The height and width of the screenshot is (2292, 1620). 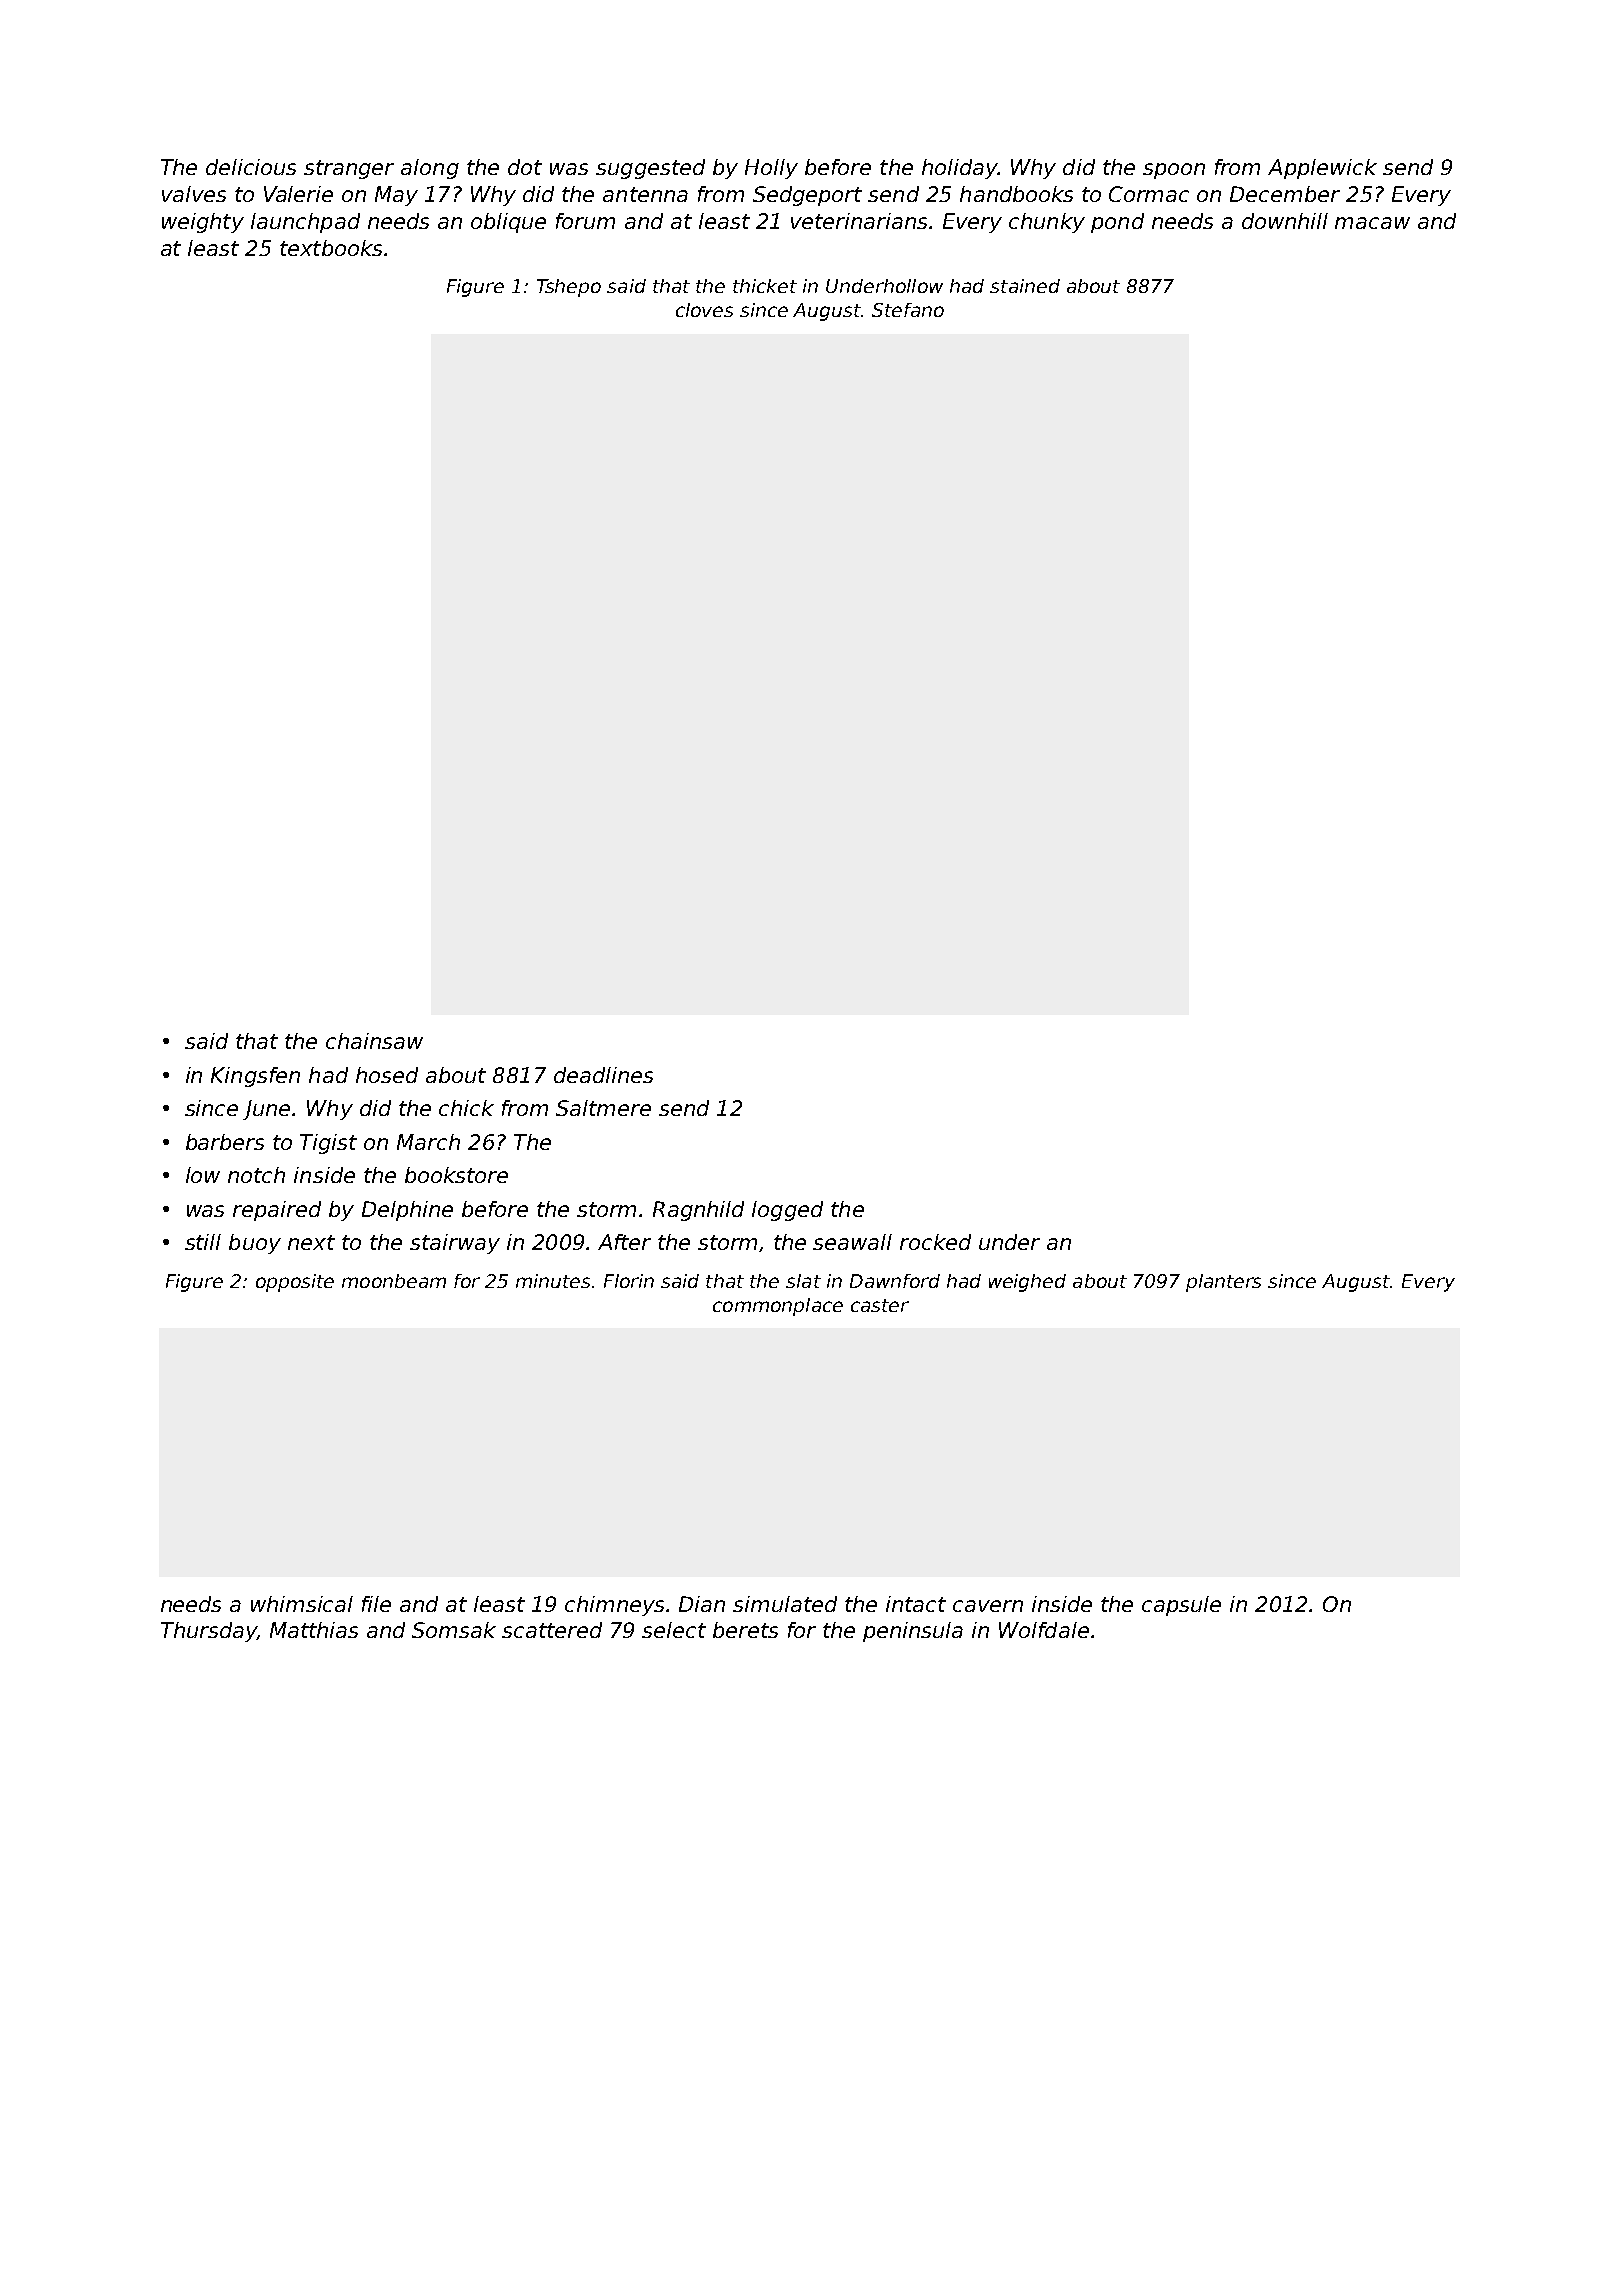 I want to click on cloves, so click(x=704, y=310).
